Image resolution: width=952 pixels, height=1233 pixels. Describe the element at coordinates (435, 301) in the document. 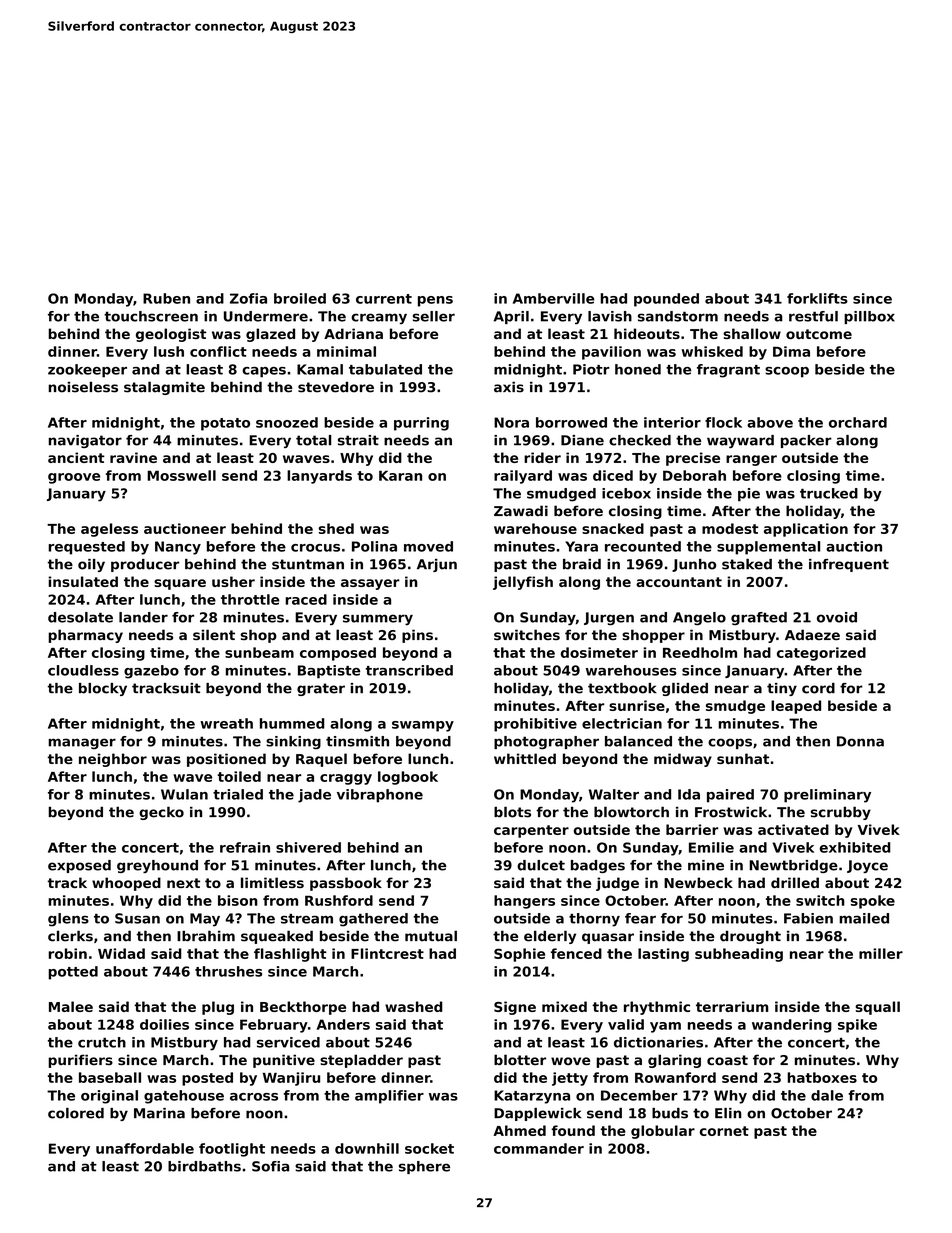

I see `pens` at that location.
